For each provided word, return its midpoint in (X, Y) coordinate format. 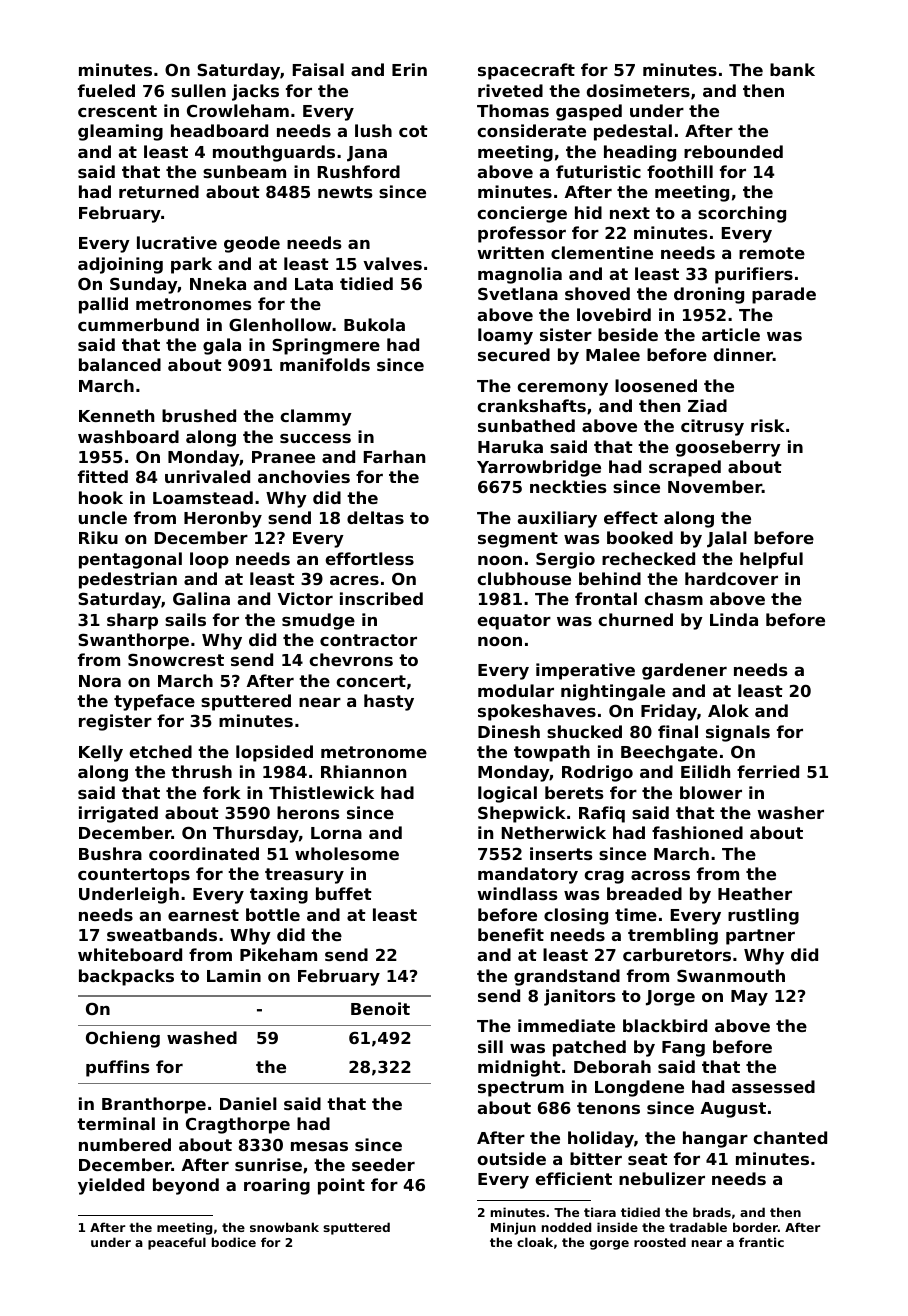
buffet (344, 893)
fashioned (697, 832)
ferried (768, 771)
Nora (100, 681)
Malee (613, 354)
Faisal (318, 69)
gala (222, 346)
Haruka (510, 446)
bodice (234, 1242)
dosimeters (638, 90)
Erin (409, 69)
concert (371, 681)
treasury (304, 876)
